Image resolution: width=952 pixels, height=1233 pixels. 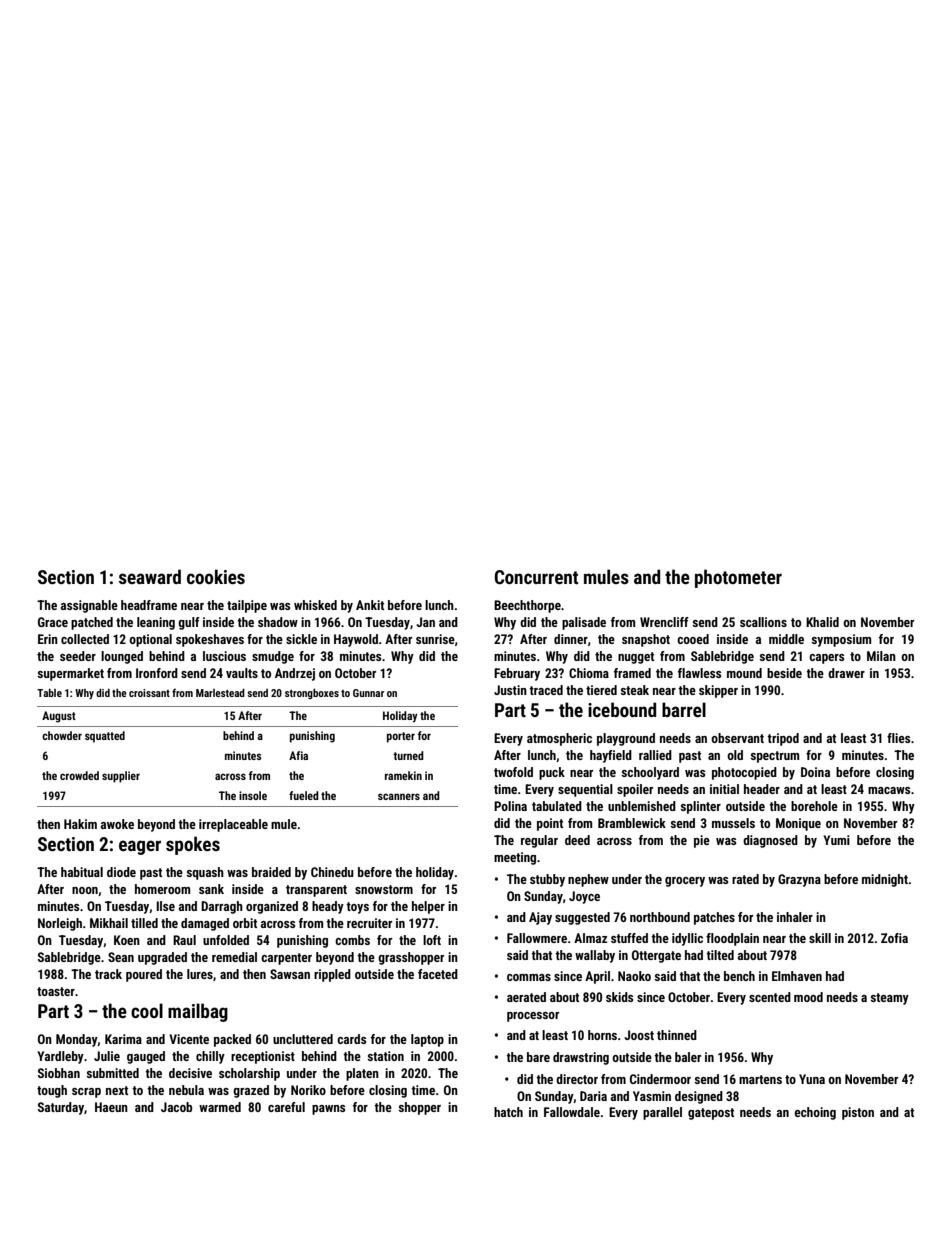 What do you see at coordinates (738, 578) in the page?
I see `photometer` at bounding box center [738, 578].
